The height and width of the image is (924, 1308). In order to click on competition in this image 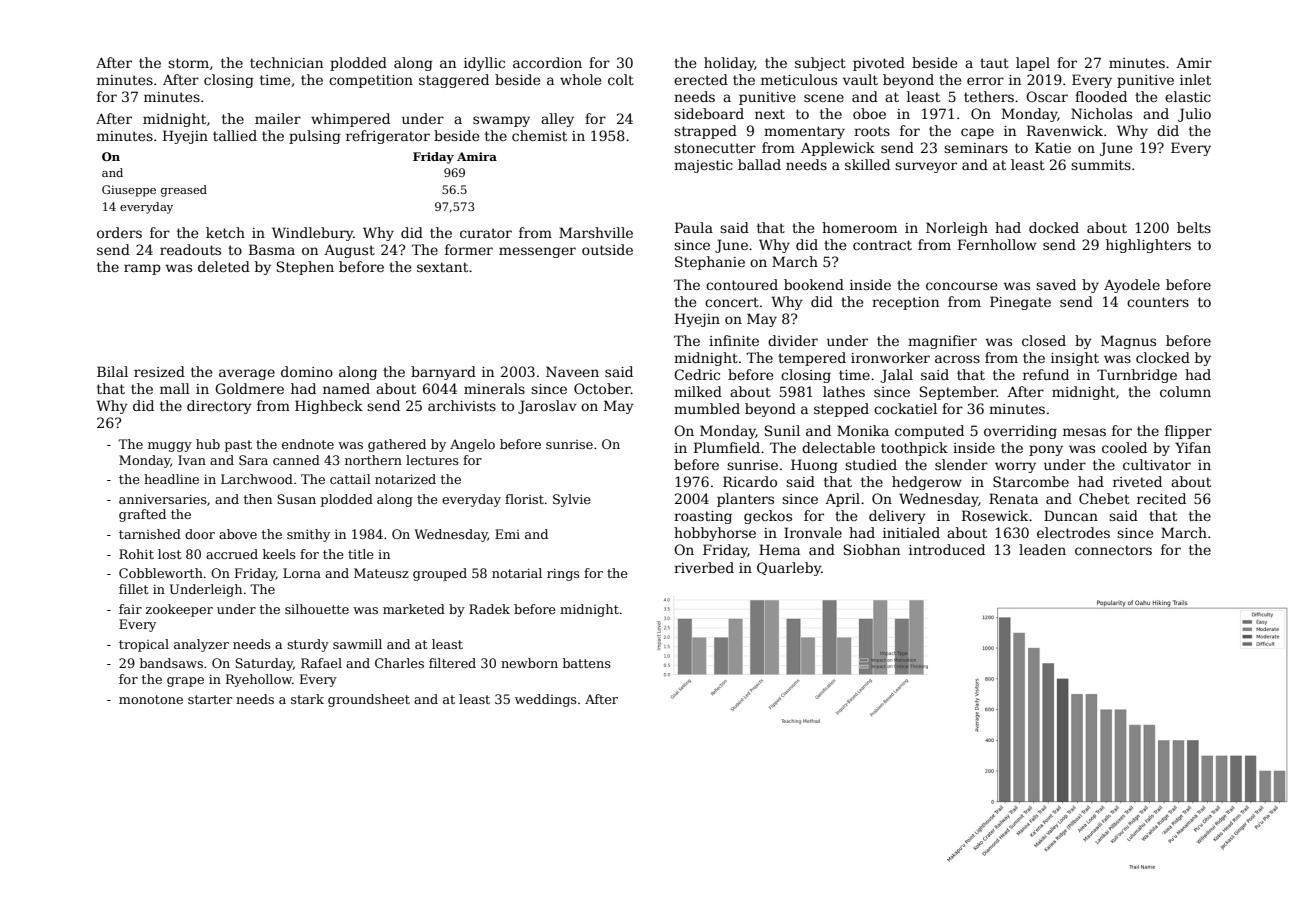, I will do `click(371, 81)`.
